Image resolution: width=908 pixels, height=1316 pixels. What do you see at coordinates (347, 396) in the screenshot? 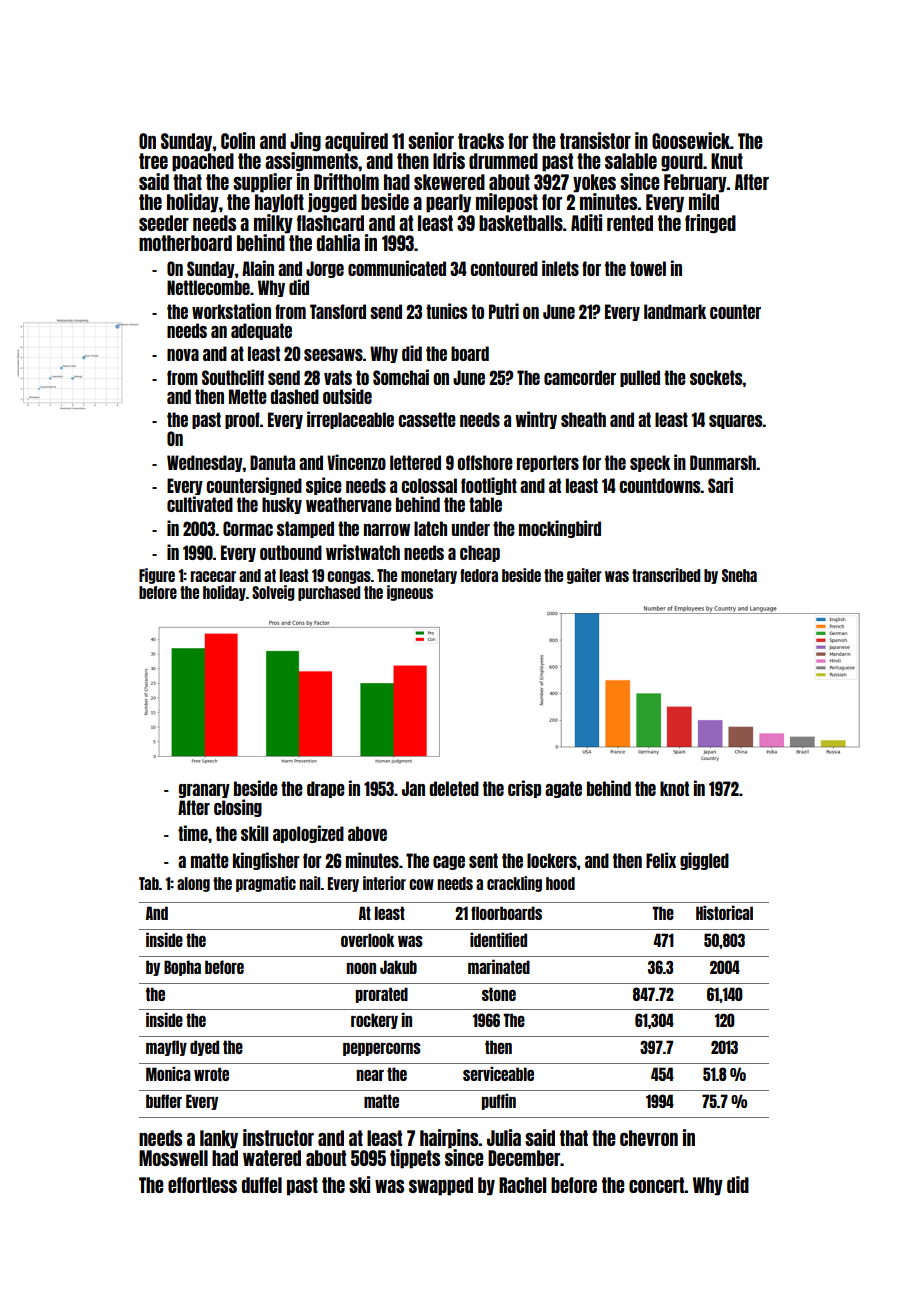
I see `outside` at bounding box center [347, 396].
